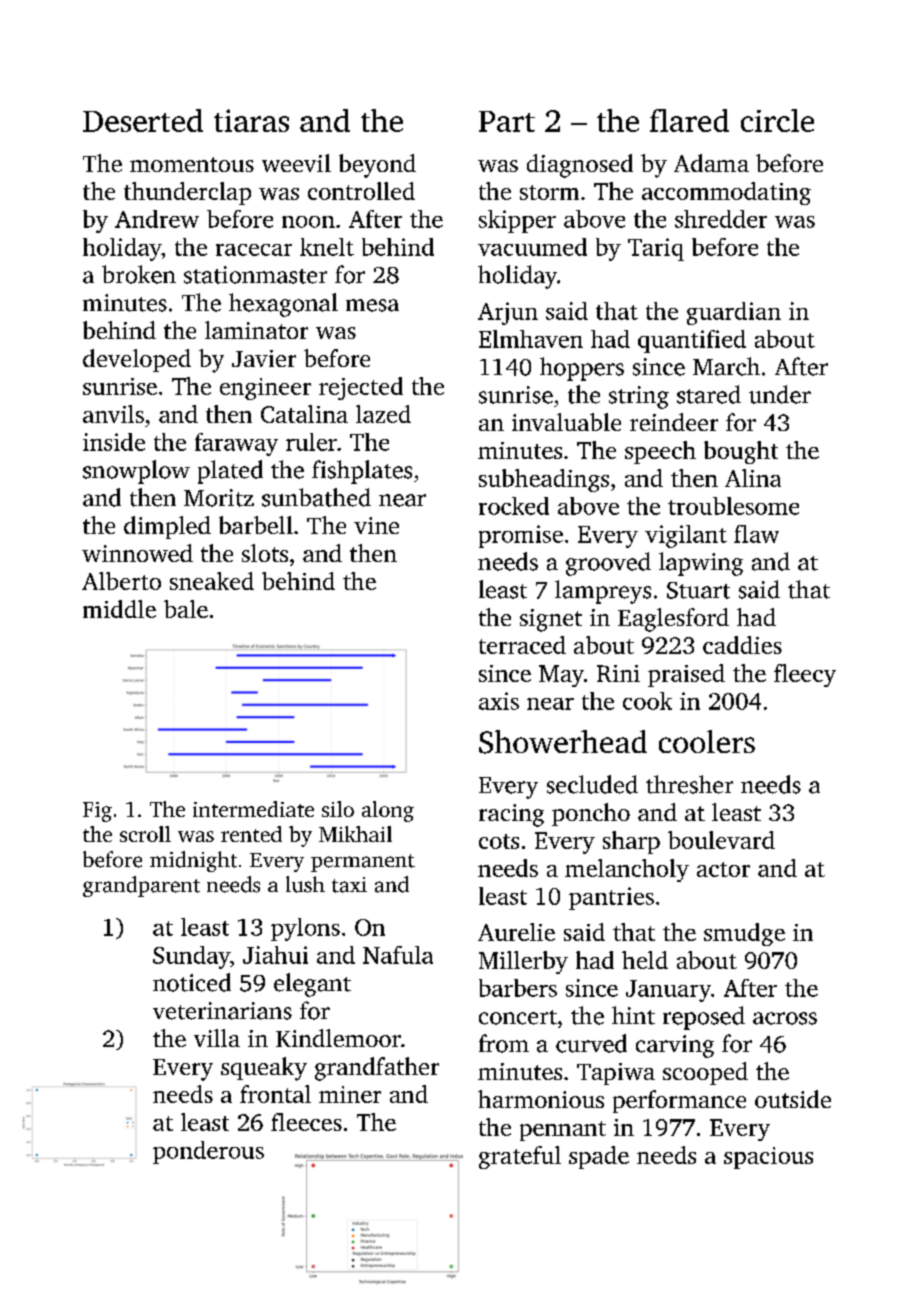 Image resolution: width=924 pixels, height=1311 pixels. What do you see at coordinates (186, 609) in the image?
I see `bale` at bounding box center [186, 609].
